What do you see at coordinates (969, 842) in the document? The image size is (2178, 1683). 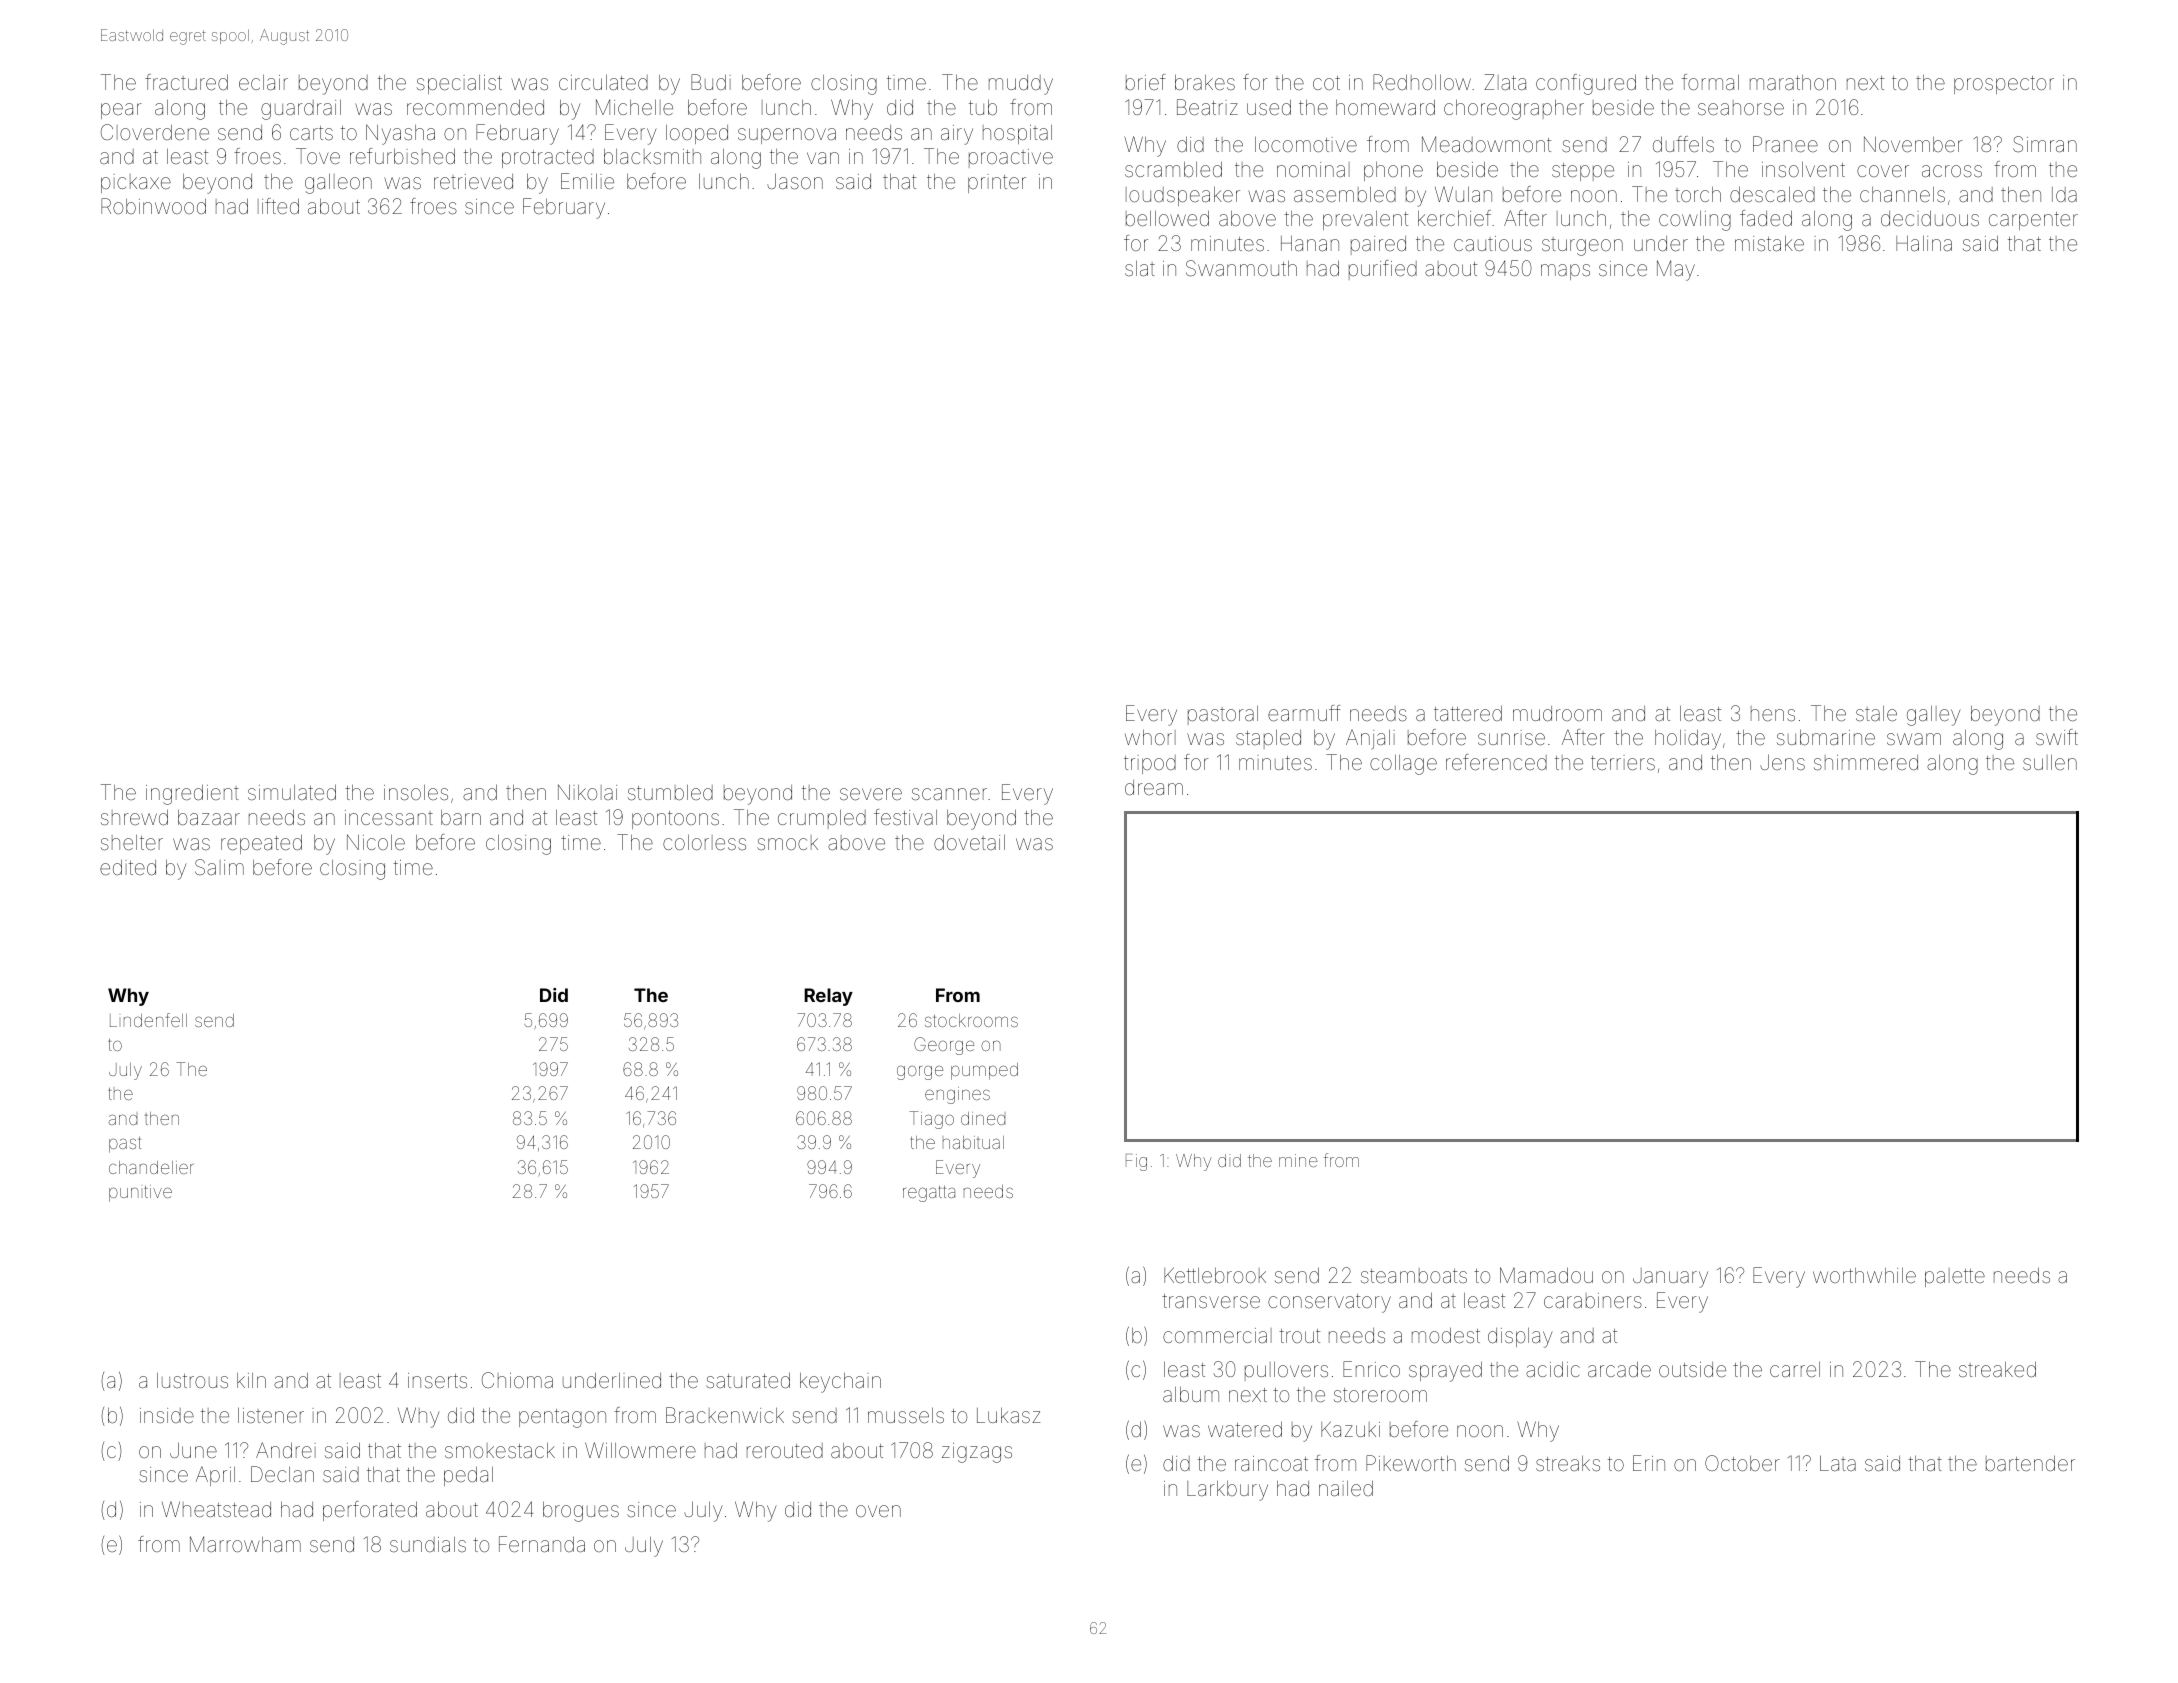 I see `dovetail` at bounding box center [969, 842].
